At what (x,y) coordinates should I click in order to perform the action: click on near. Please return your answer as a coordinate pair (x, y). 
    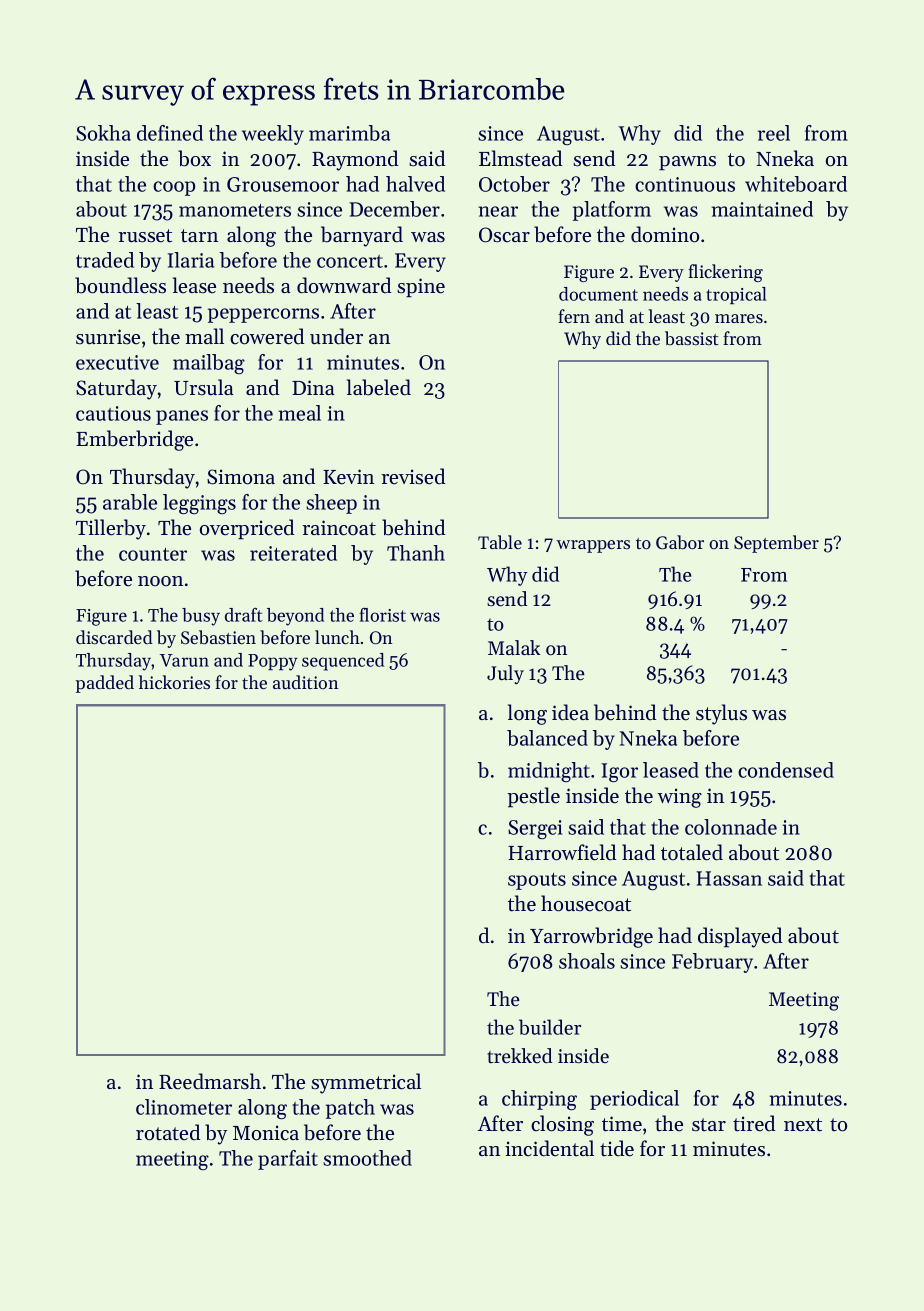
    Looking at the image, I should click on (498, 211).
